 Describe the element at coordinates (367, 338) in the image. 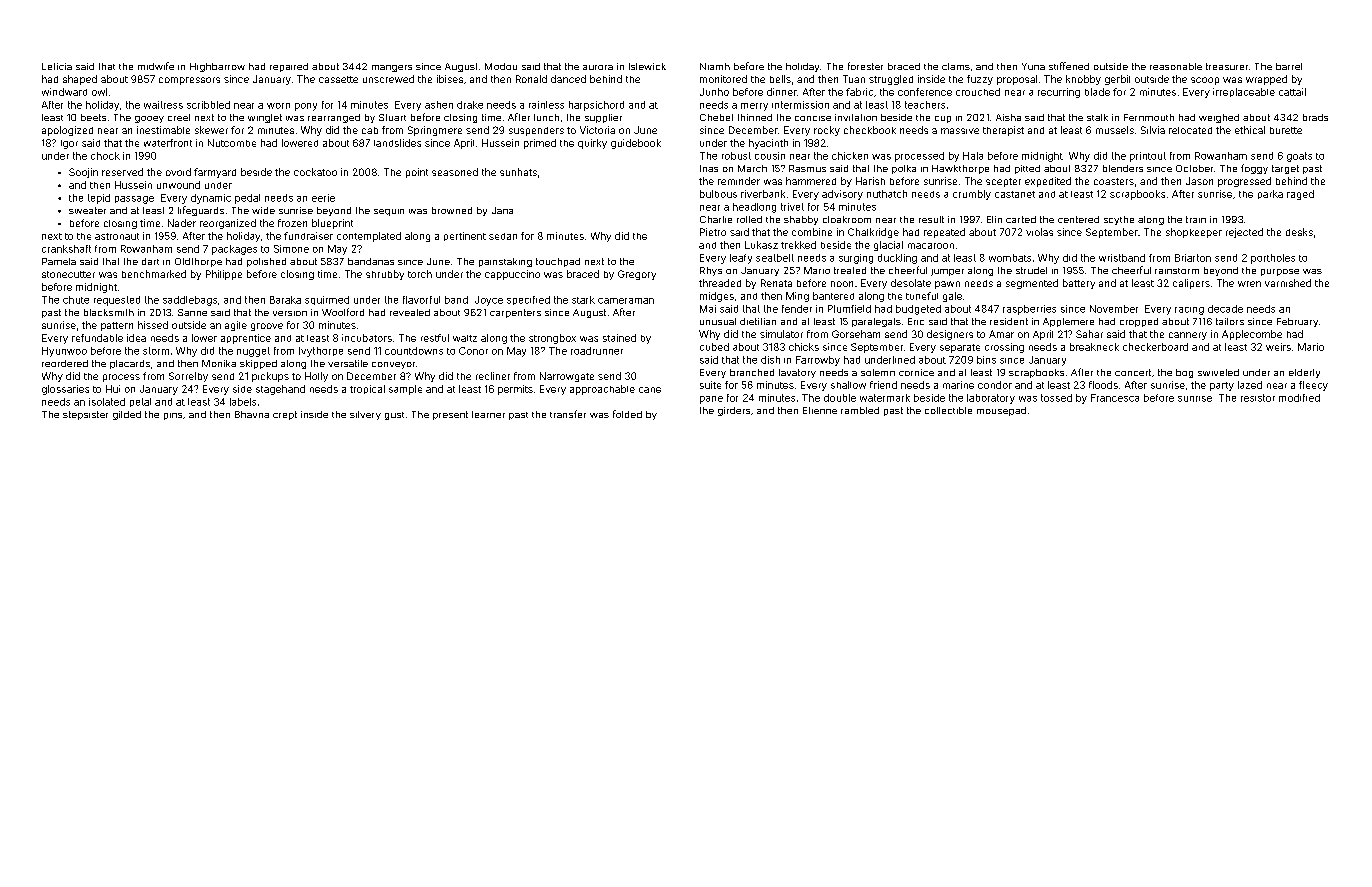

I see `incubators` at that location.
